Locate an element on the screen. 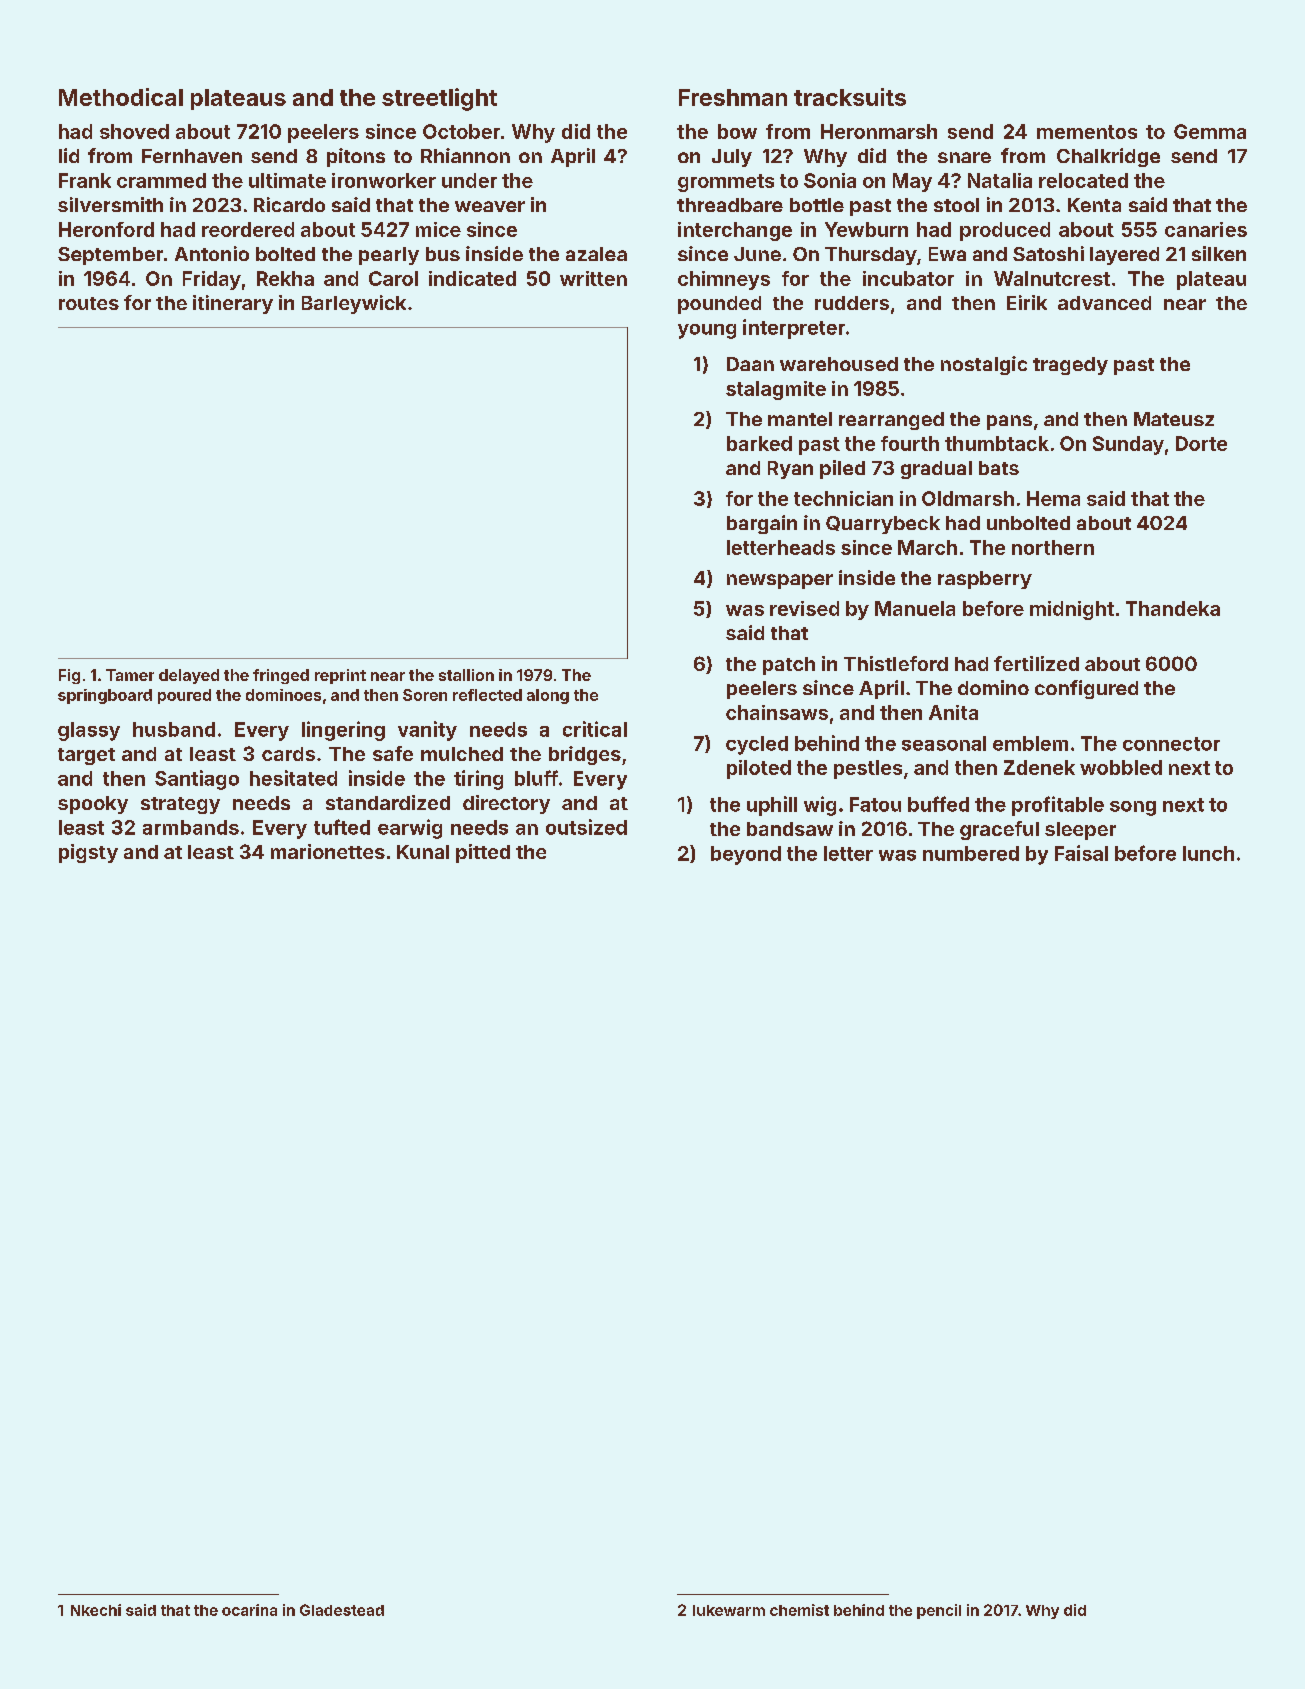 This screenshot has width=1305, height=1689. Nkechi is located at coordinates (96, 1610).
